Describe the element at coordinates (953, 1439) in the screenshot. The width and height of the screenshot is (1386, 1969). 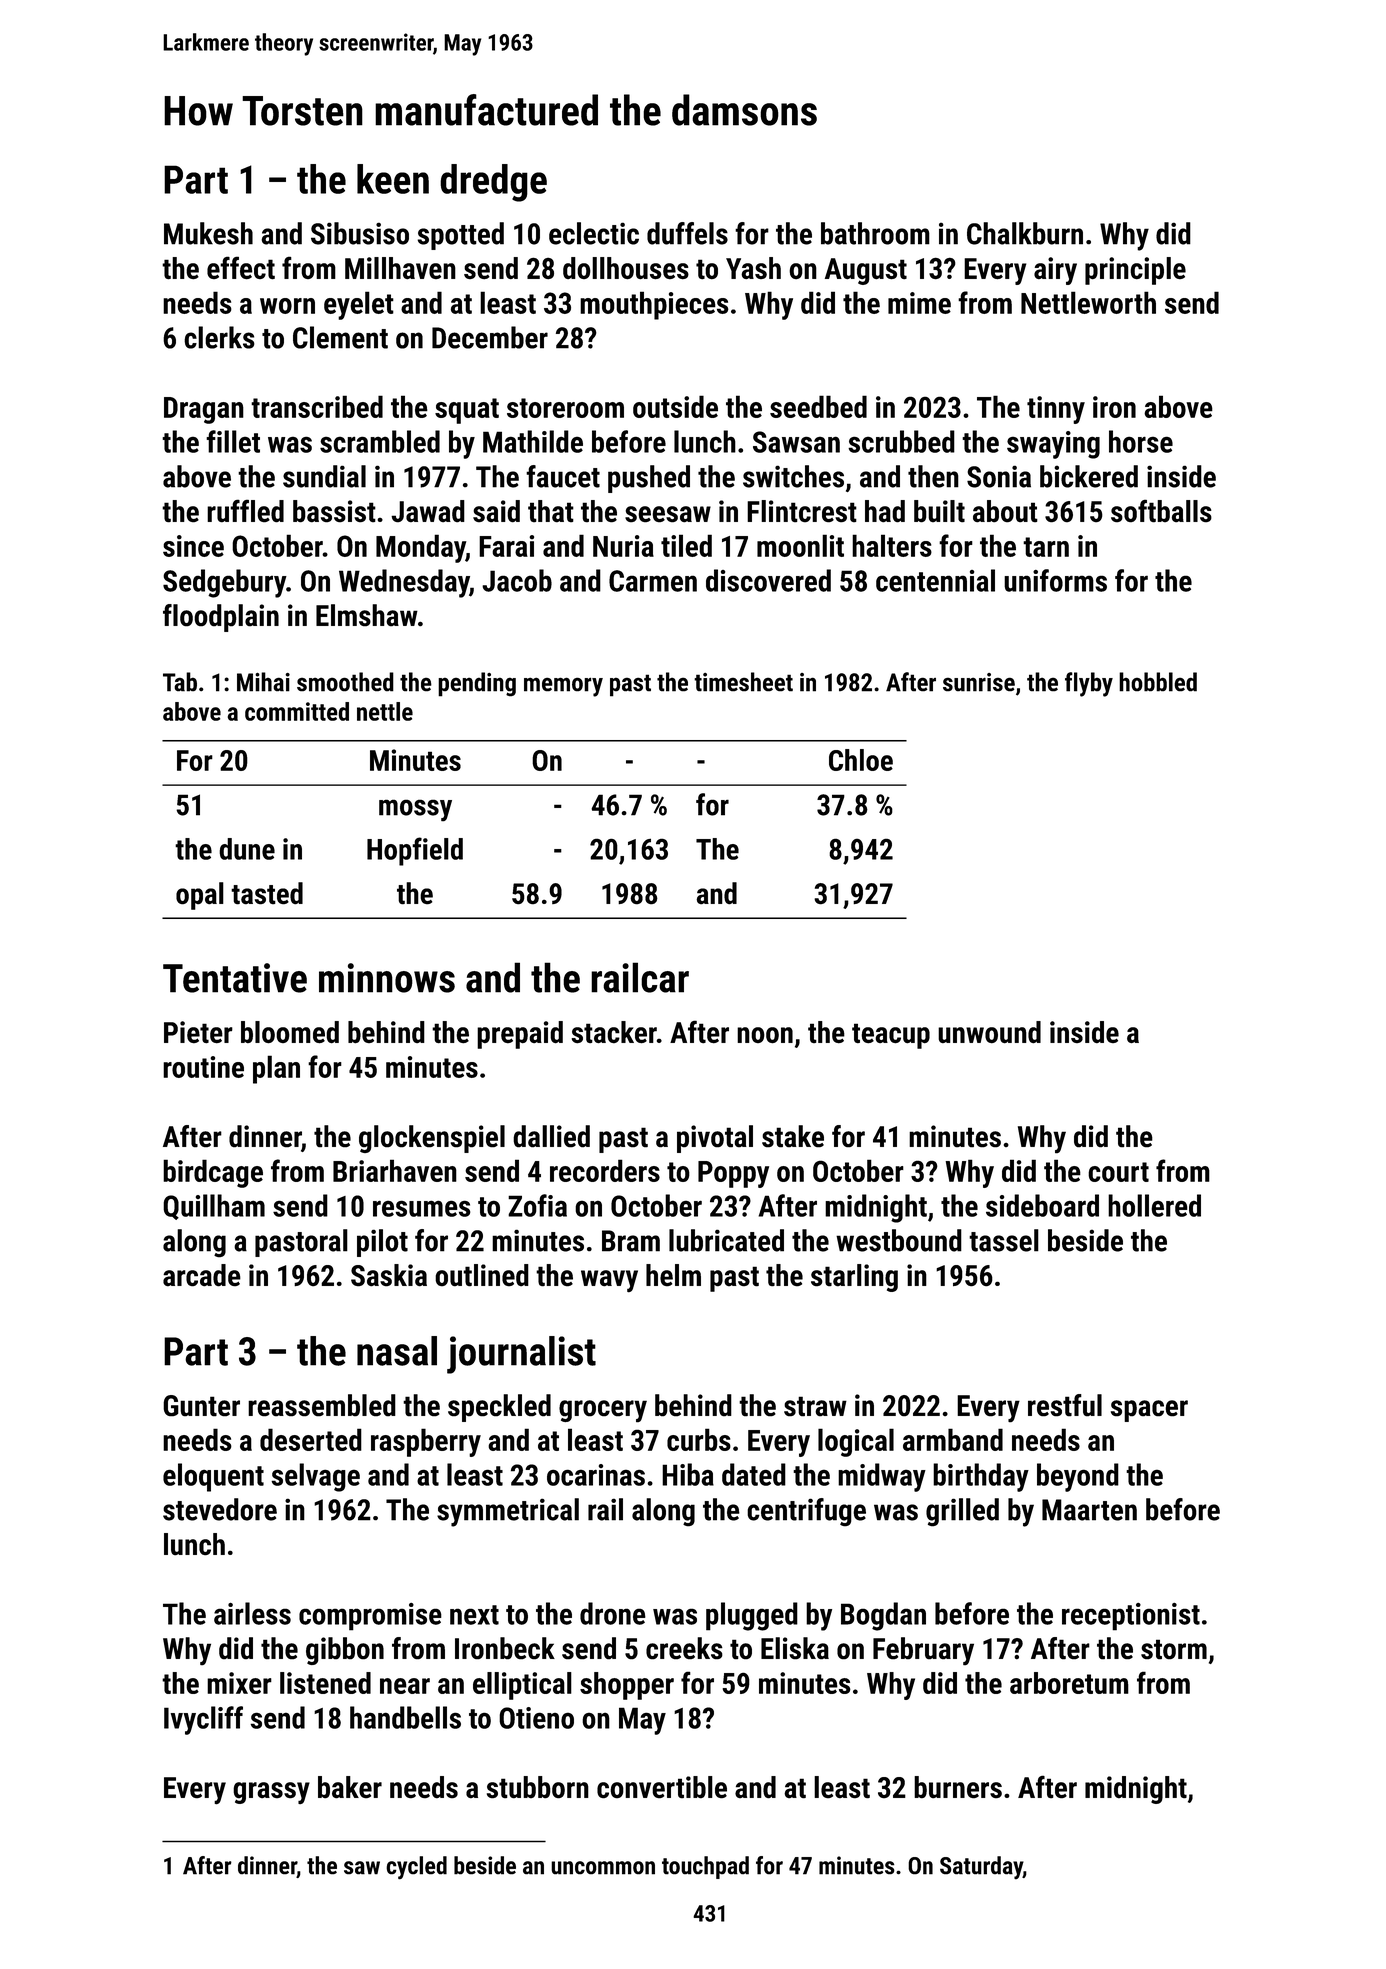
I see `armband` at that location.
